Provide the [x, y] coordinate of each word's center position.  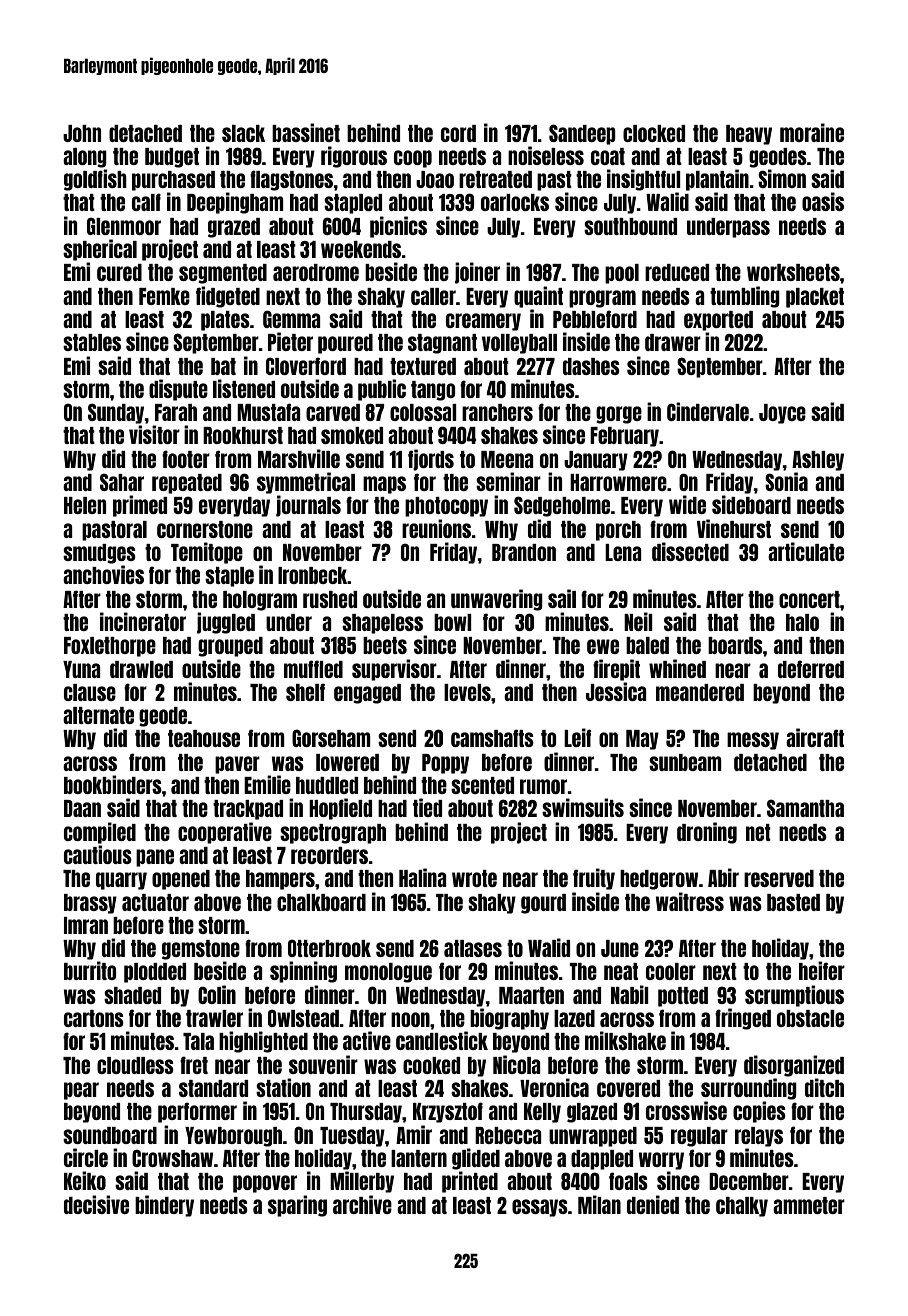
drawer [673, 342]
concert [809, 599]
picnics [398, 227]
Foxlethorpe [110, 647]
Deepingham [235, 203]
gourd [543, 904]
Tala [198, 1041]
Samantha [805, 808]
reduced [677, 272]
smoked [352, 435]
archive [362, 1204]
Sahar [122, 482]
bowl [453, 622]
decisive [96, 1204]
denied [653, 1204]
